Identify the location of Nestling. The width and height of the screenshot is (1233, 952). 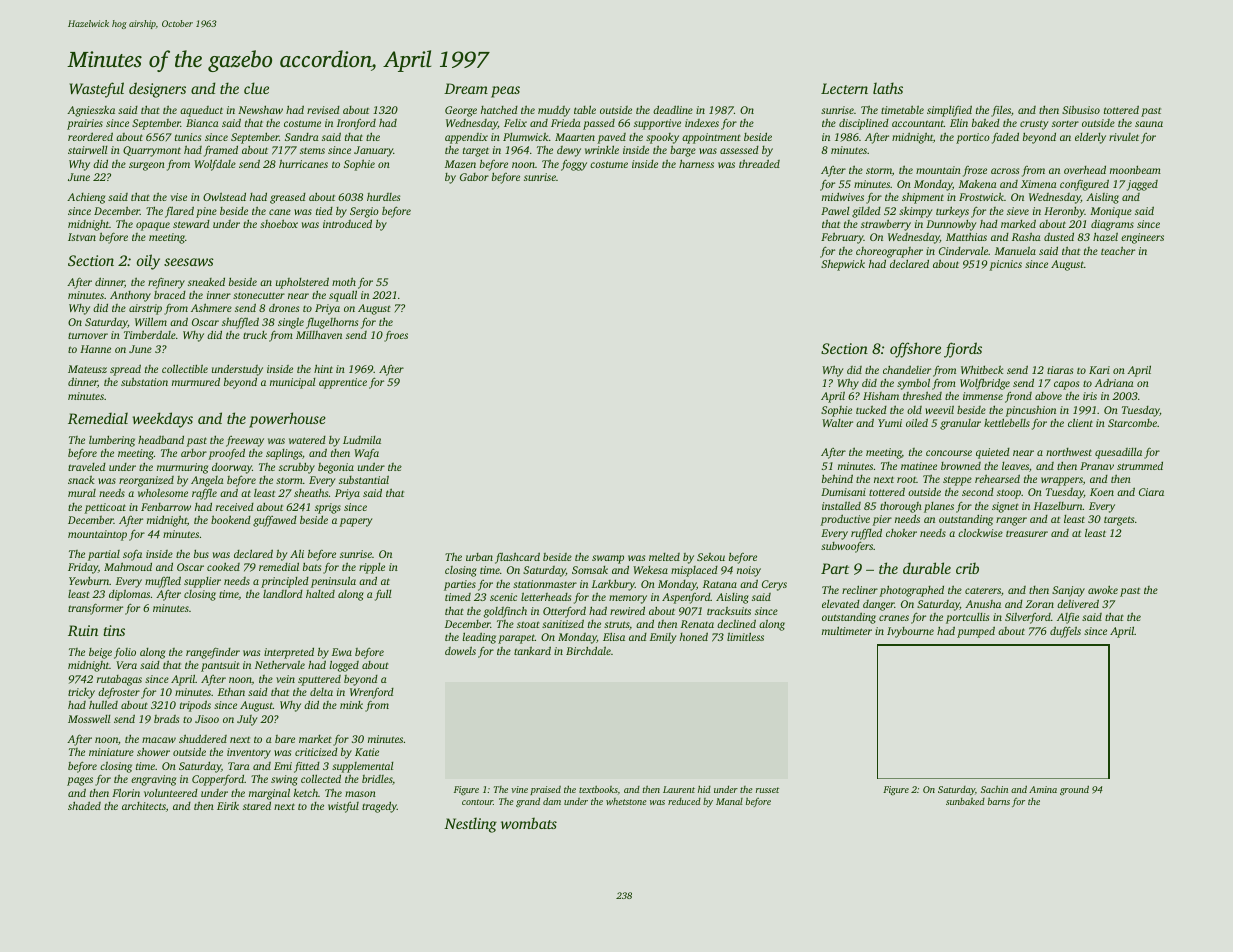
(470, 825).
